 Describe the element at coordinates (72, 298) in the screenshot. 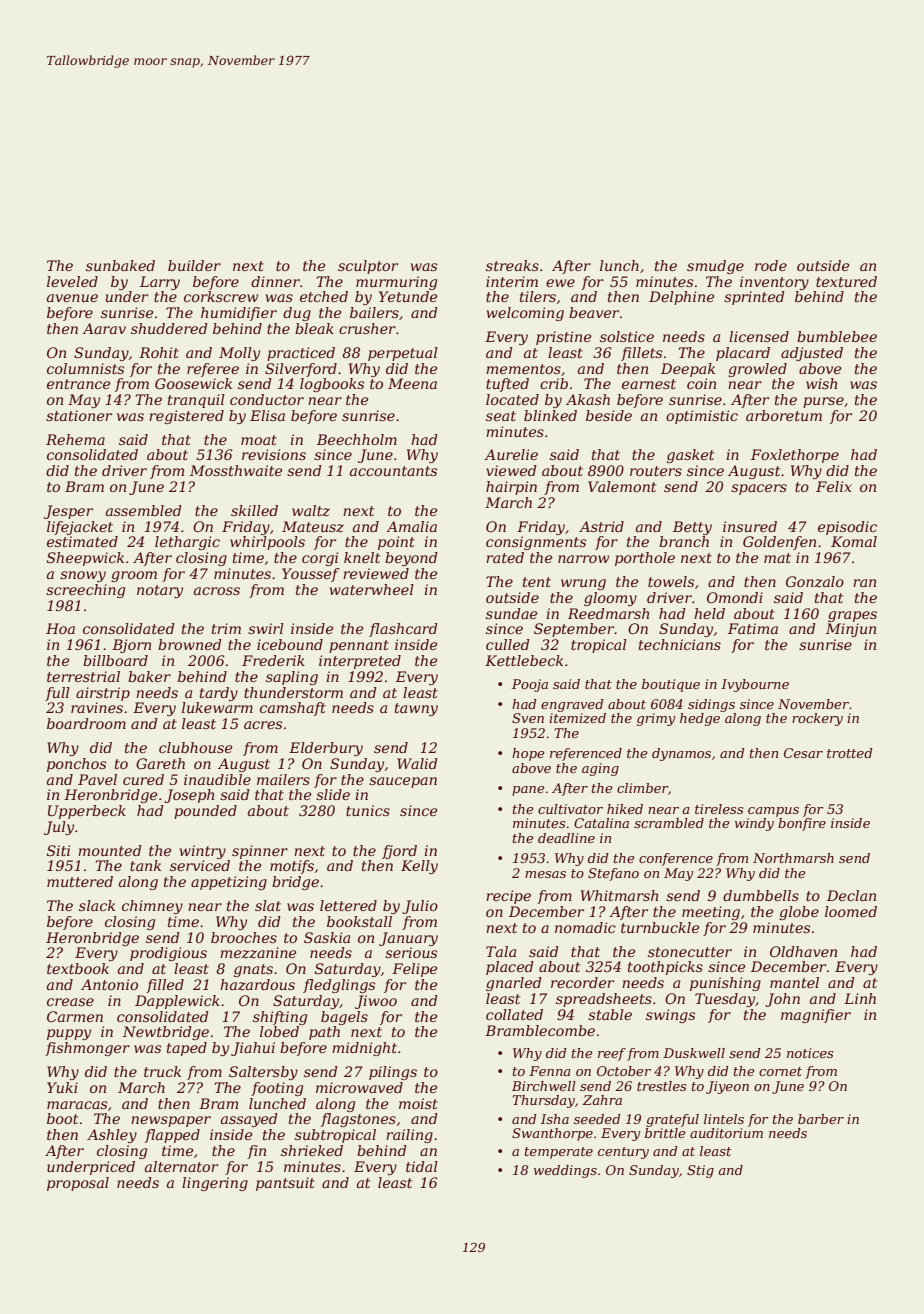

I see `avenue` at that location.
